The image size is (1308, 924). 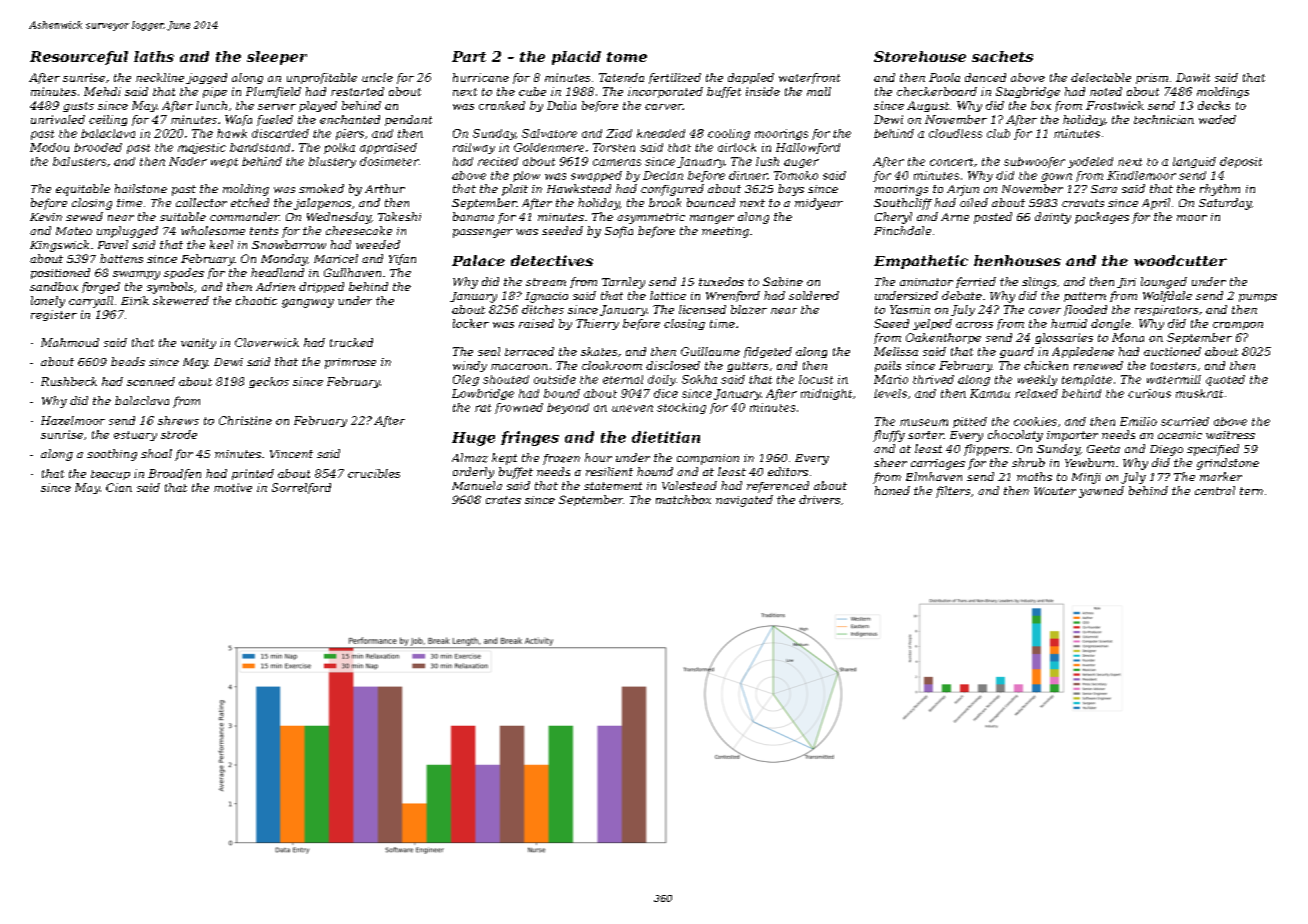 What do you see at coordinates (233, 487) in the document?
I see `motive` at bounding box center [233, 487].
